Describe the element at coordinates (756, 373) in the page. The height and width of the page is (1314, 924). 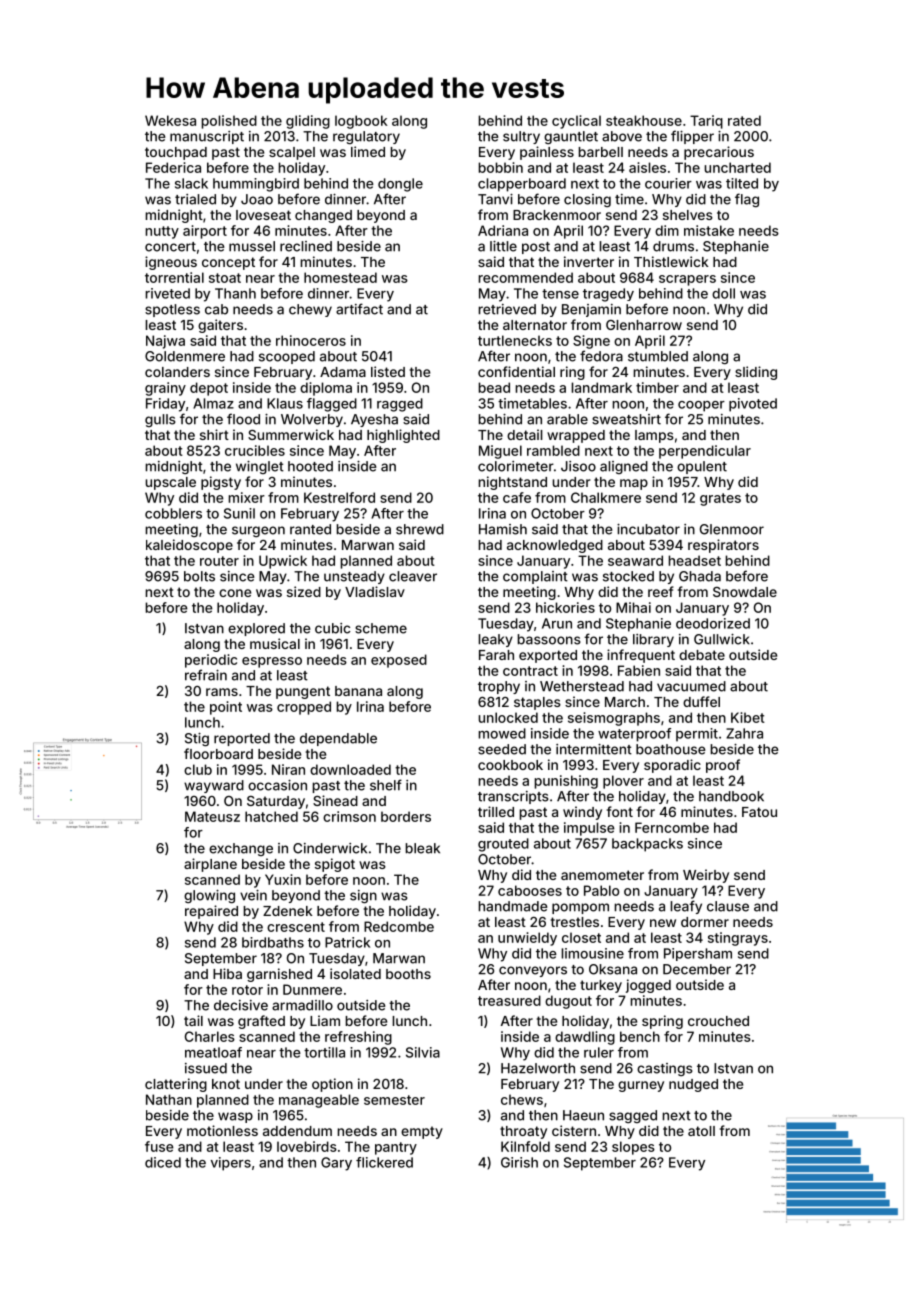
I see `sliding` at that location.
